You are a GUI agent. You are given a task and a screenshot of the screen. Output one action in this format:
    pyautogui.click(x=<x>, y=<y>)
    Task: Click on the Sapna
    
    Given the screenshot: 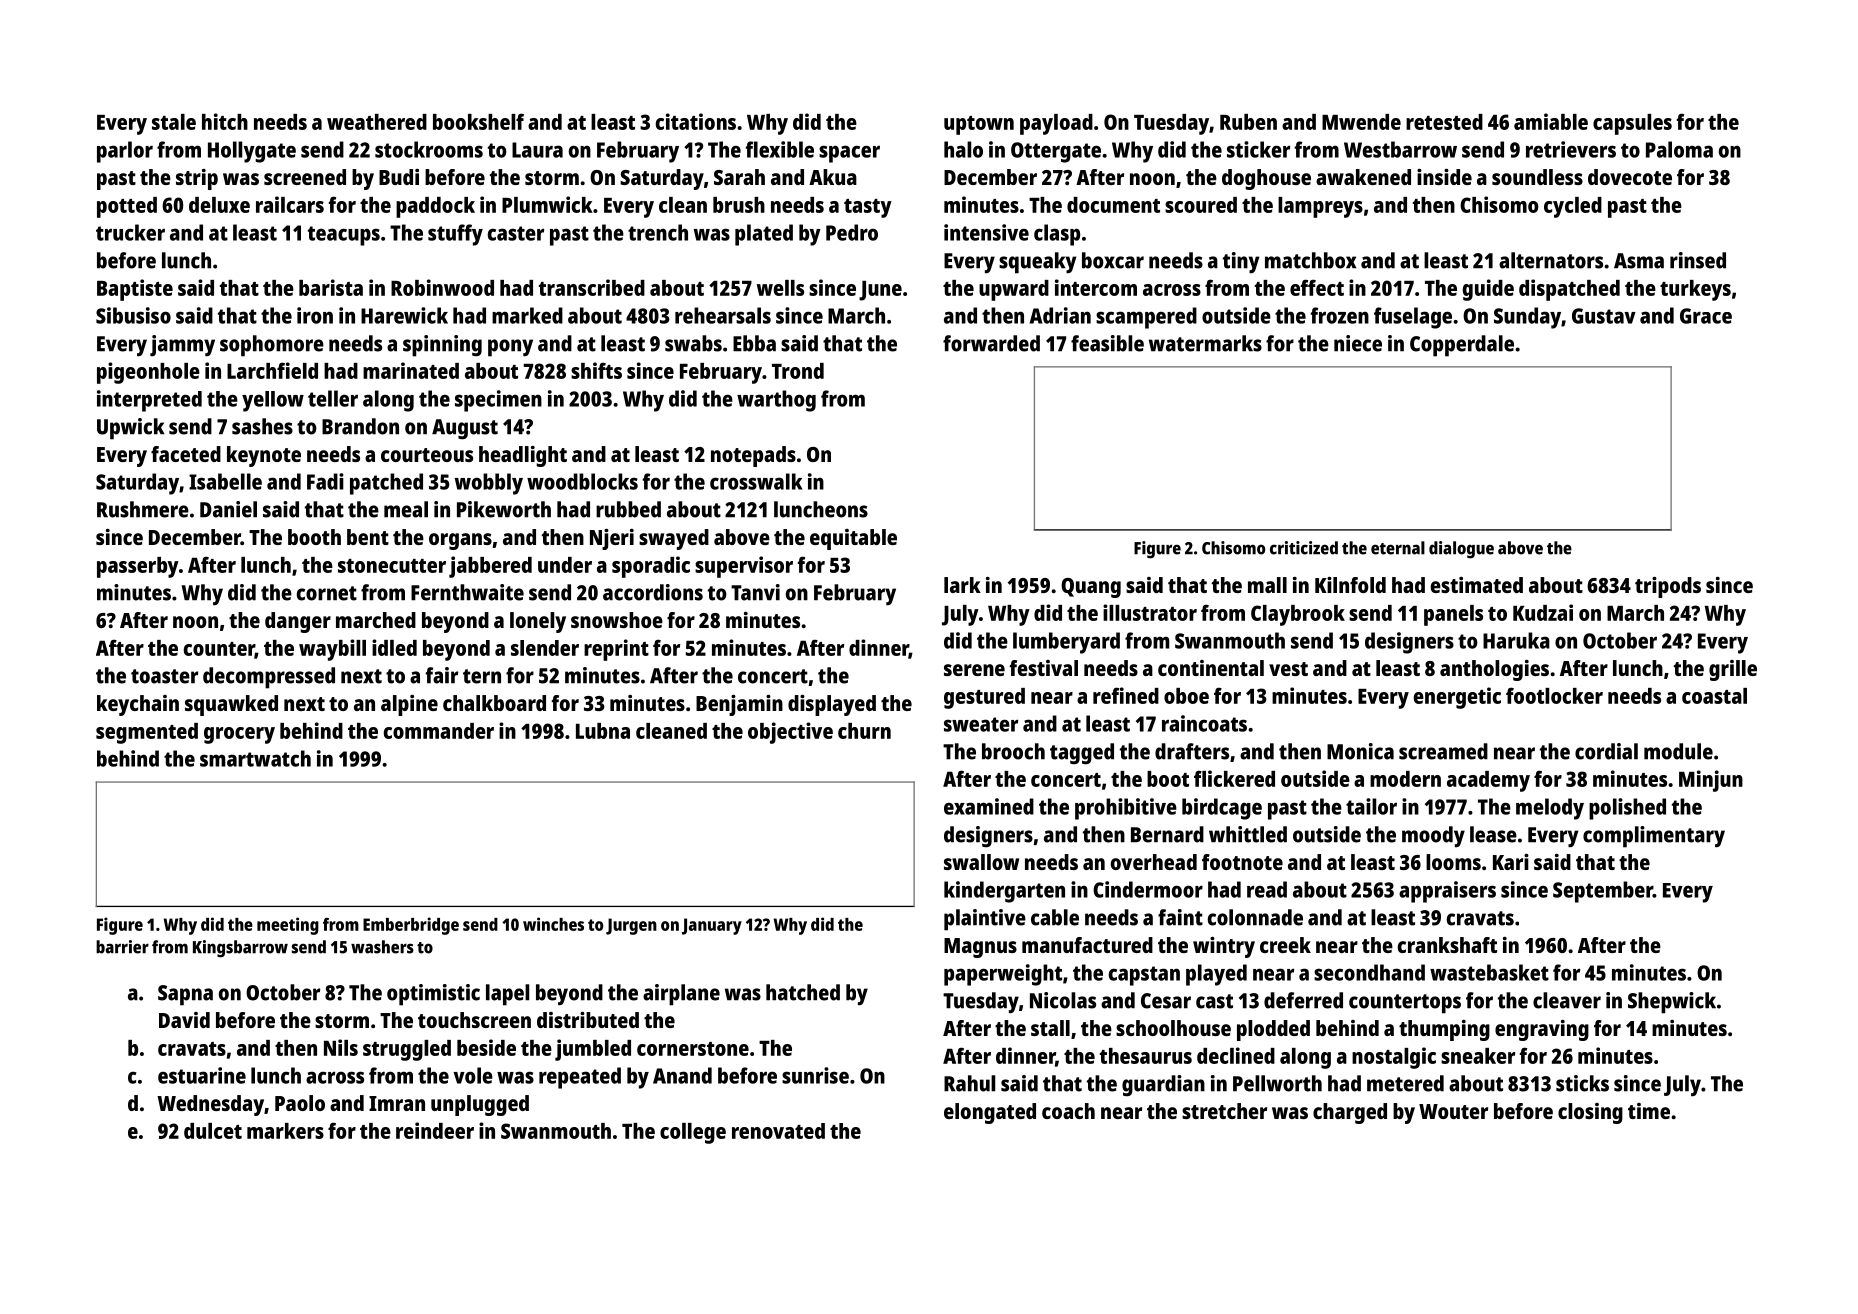 What is the action you would take?
    pyautogui.click(x=185, y=995)
